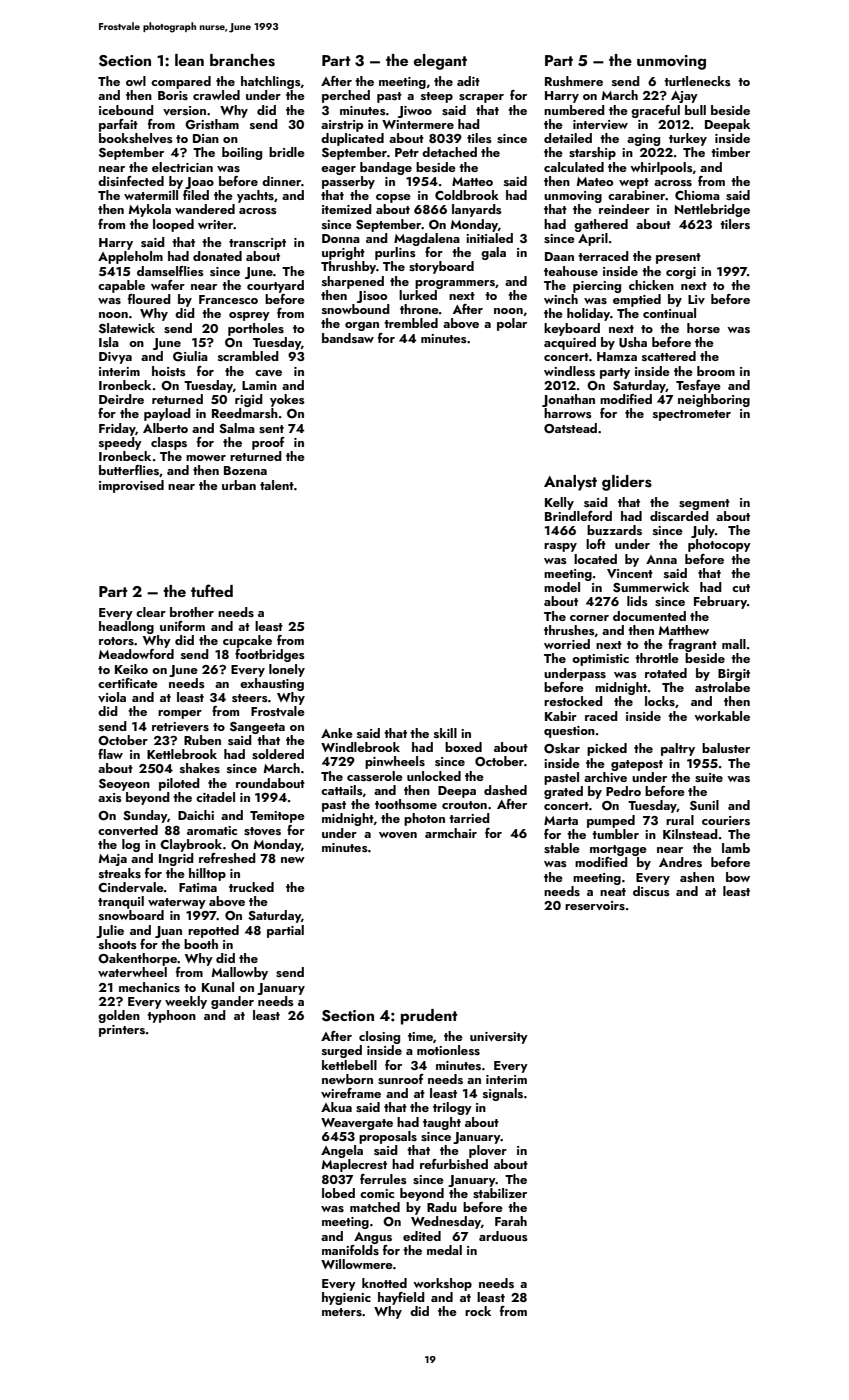 The width and height of the document is (849, 1400). Describe the element at coordinates (627, 483) in the document. I see `gliders` at that location.
